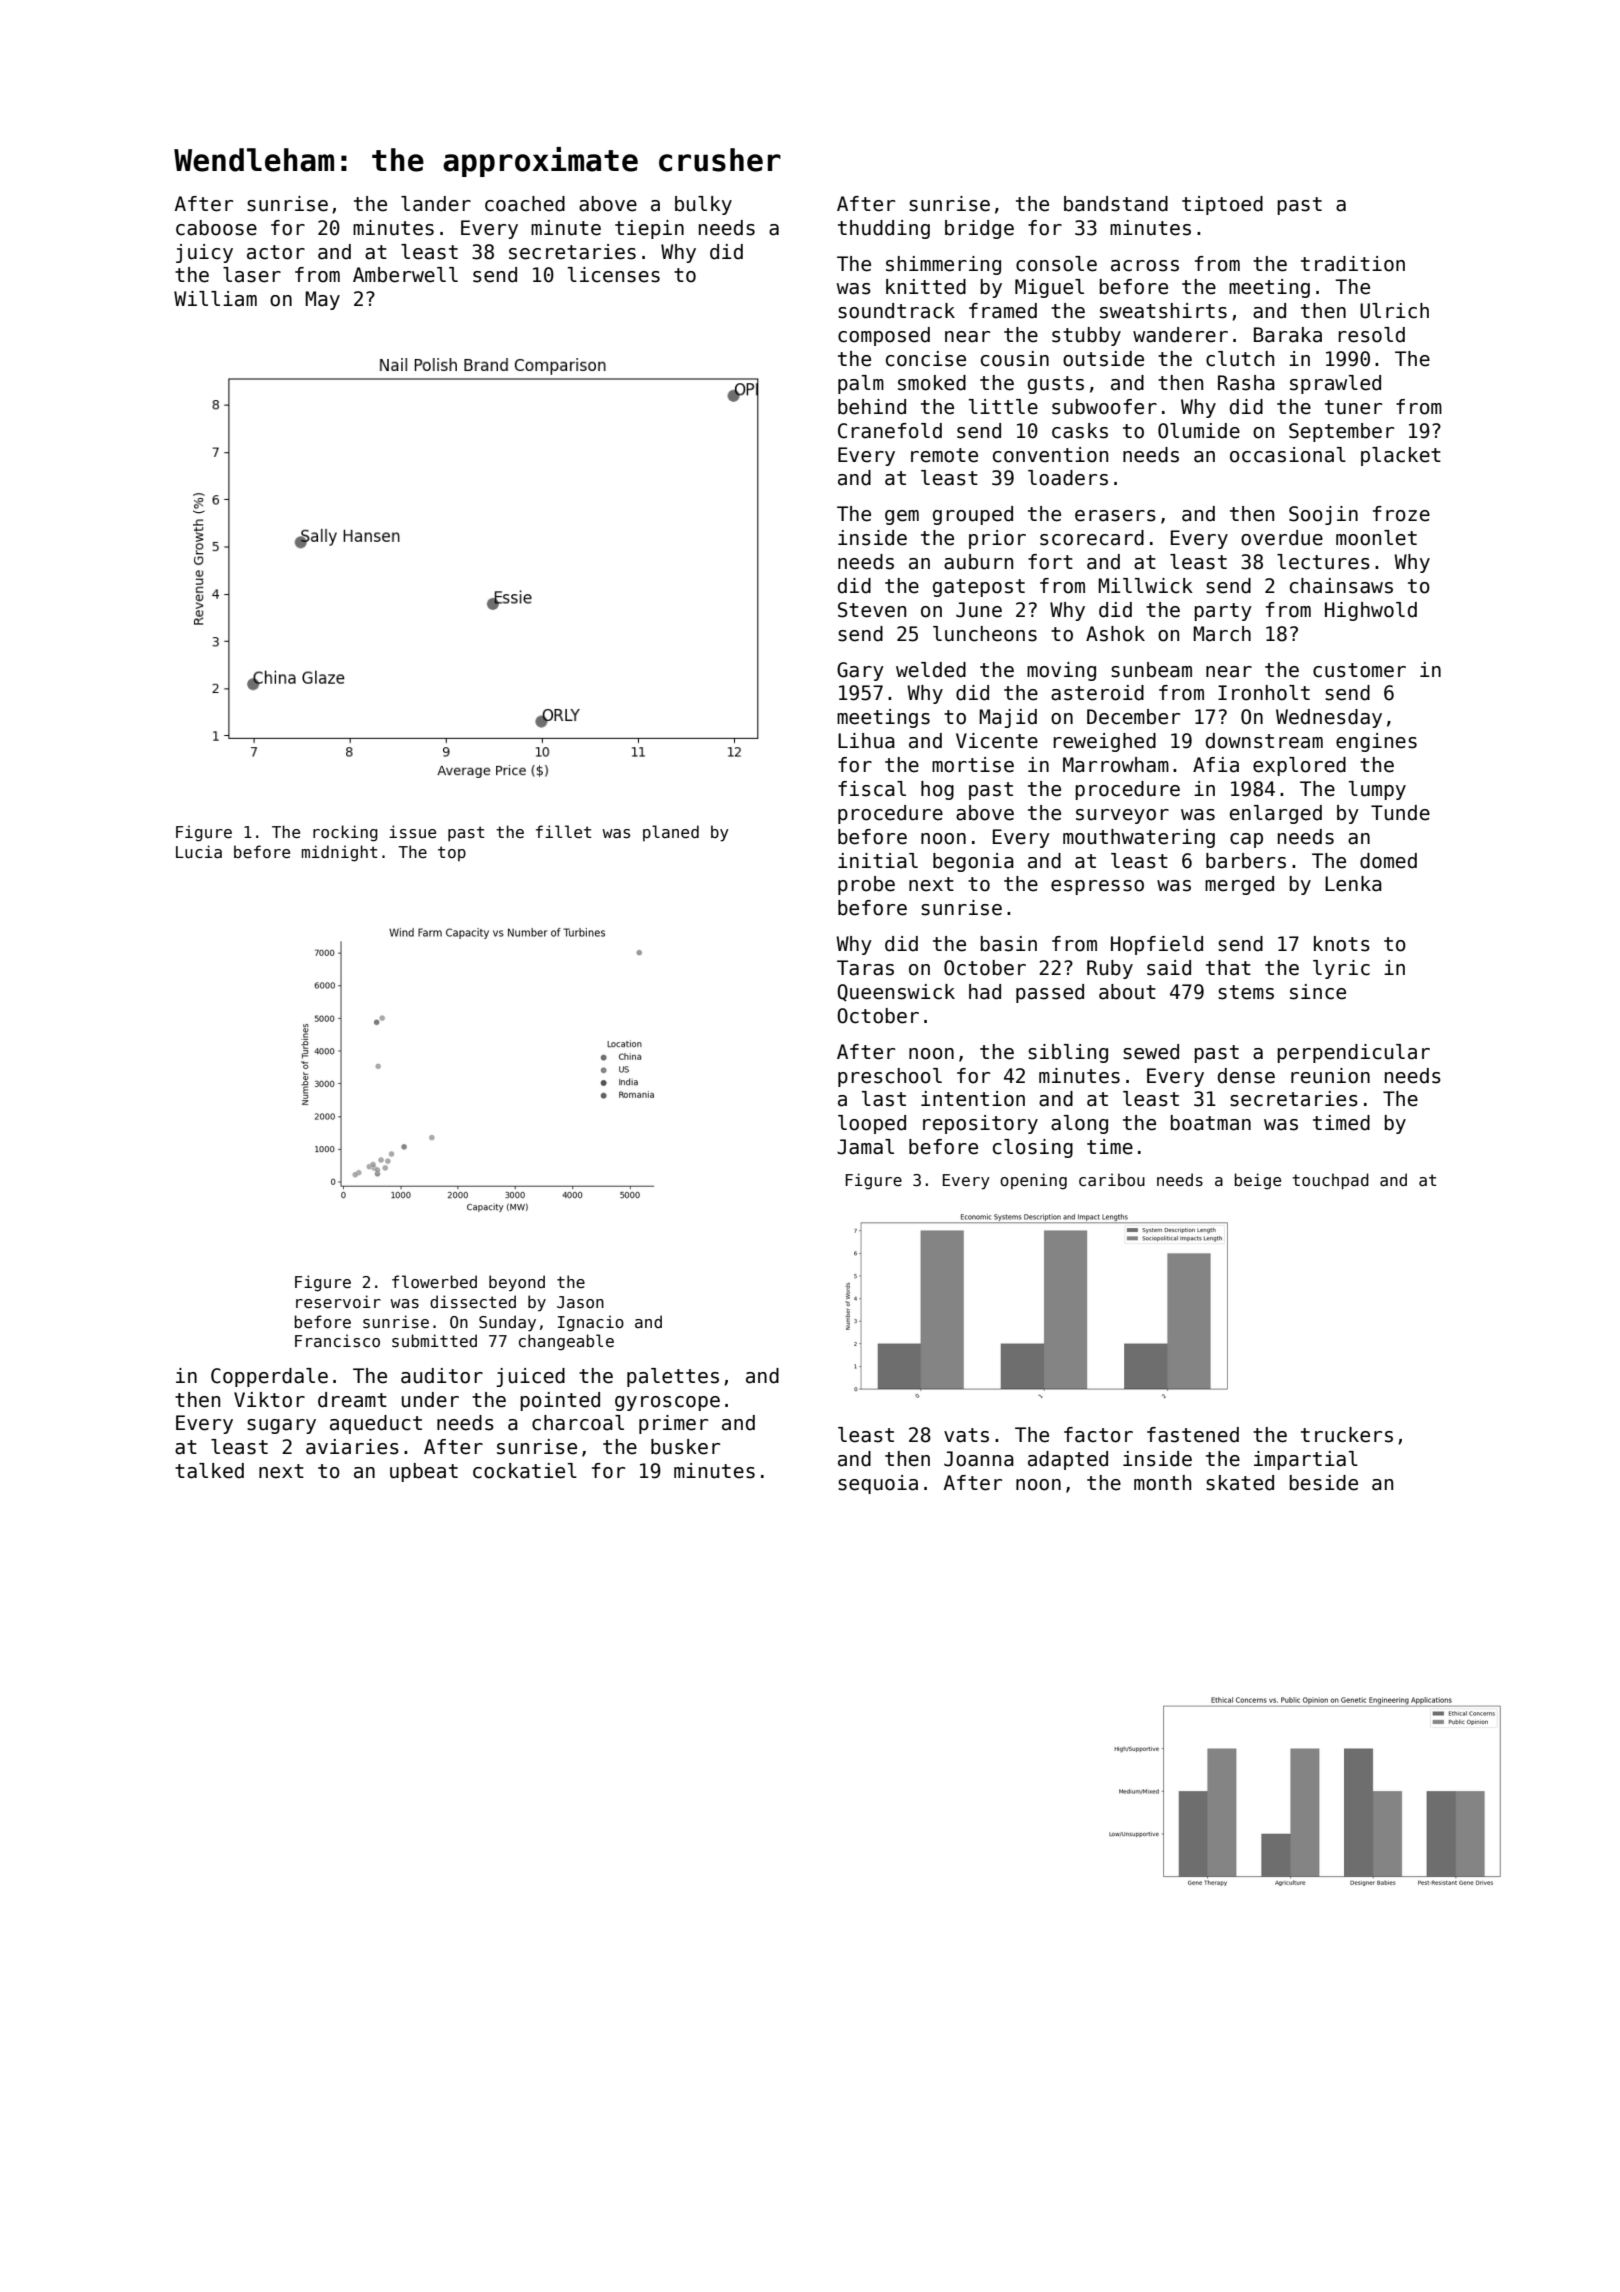 This screenshot has height=2292, width=1620. Describe the element at coordinates (424, 1472) in the screenshot. I see `upbeat` at that location.
